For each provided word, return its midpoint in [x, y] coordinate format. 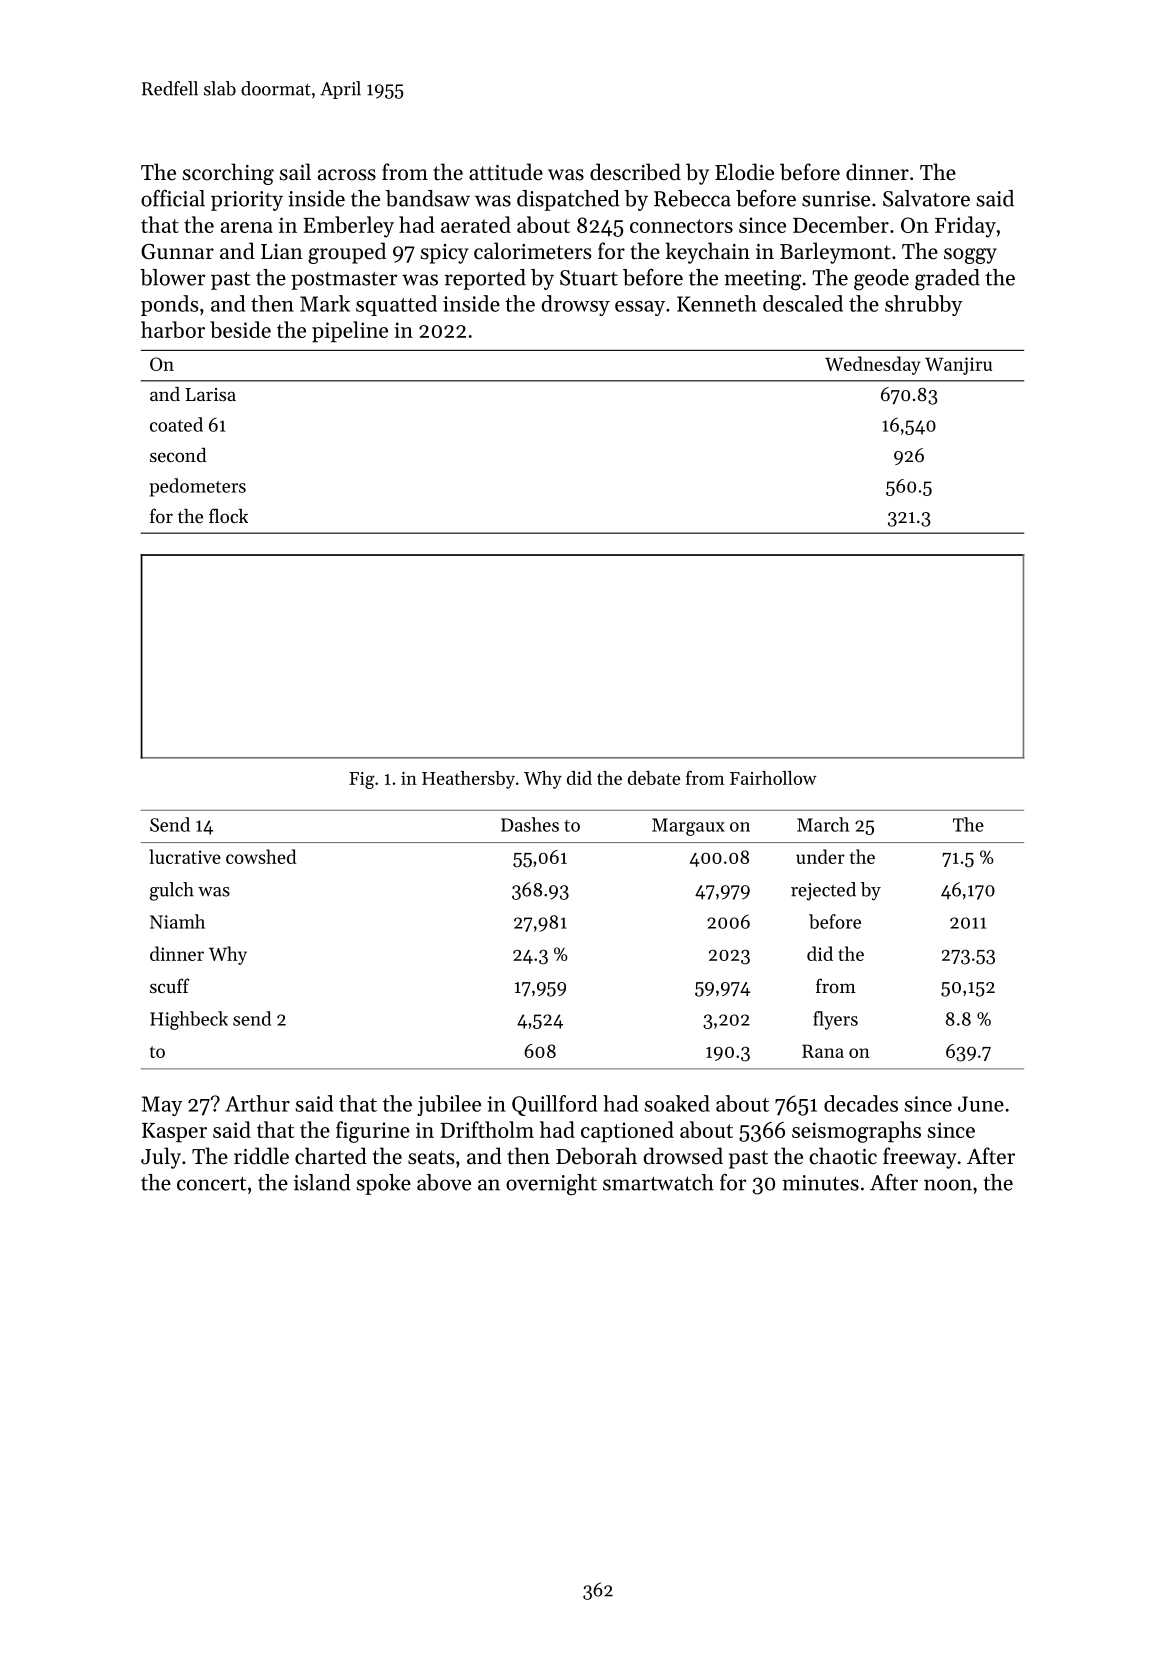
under [820, 856]
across [347, 175]
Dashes [530, 824]
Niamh [177, 921]
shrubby [924, 305]
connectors [681, 226]
